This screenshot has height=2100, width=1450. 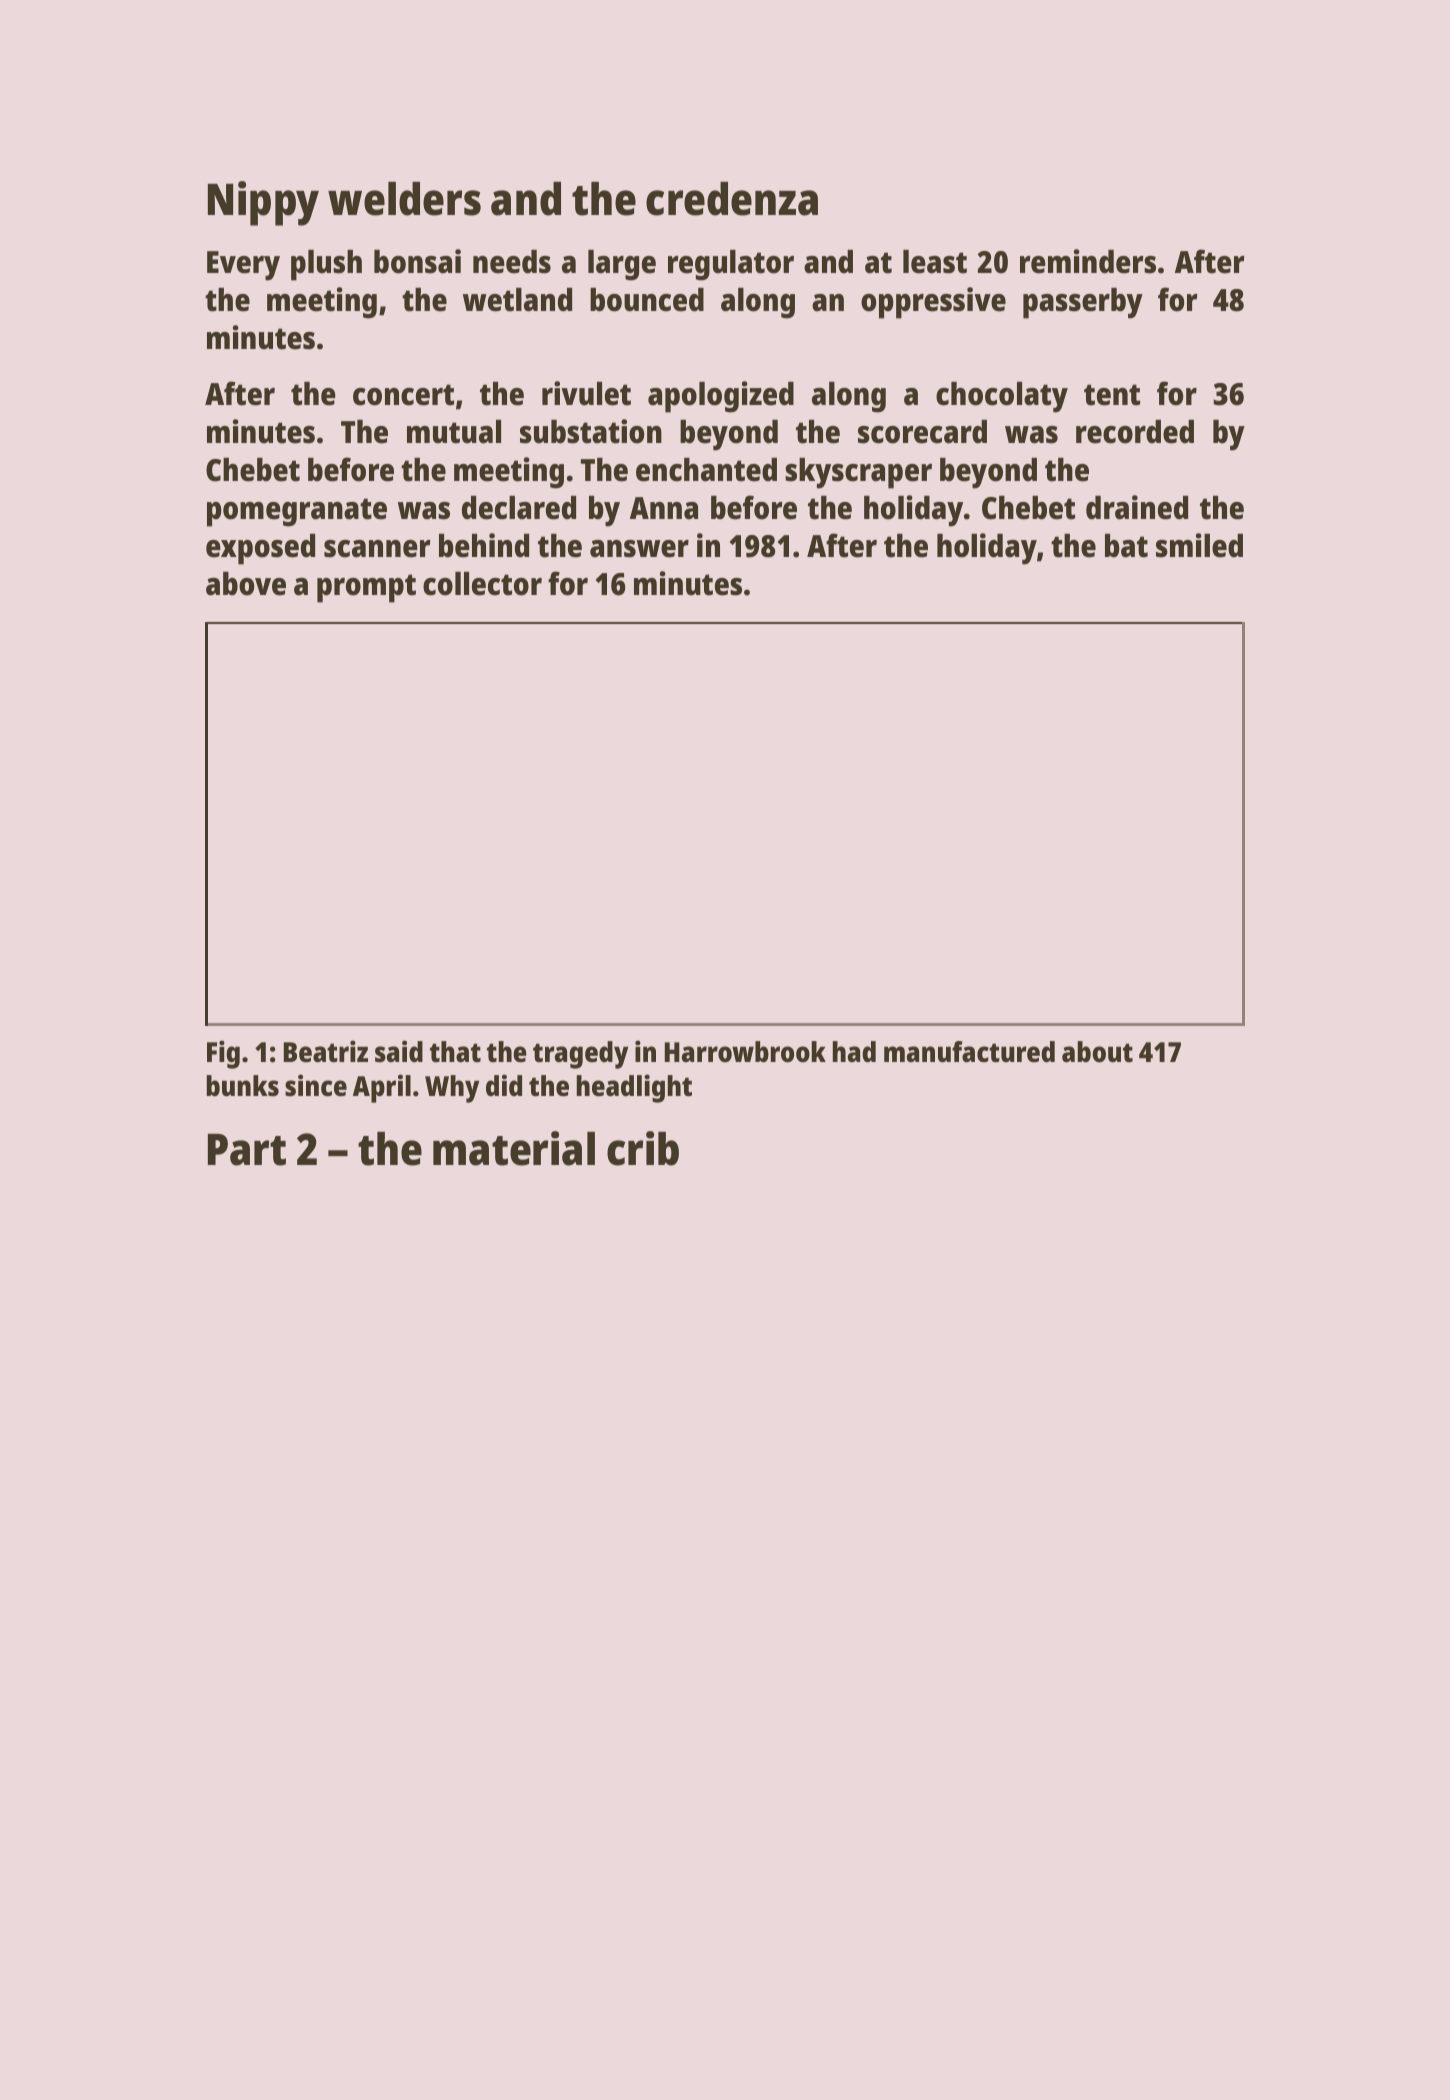 What do you see at coordinates (514, 1148) in the screenshot?
I see `material` at bounding box center [514, 1148].
